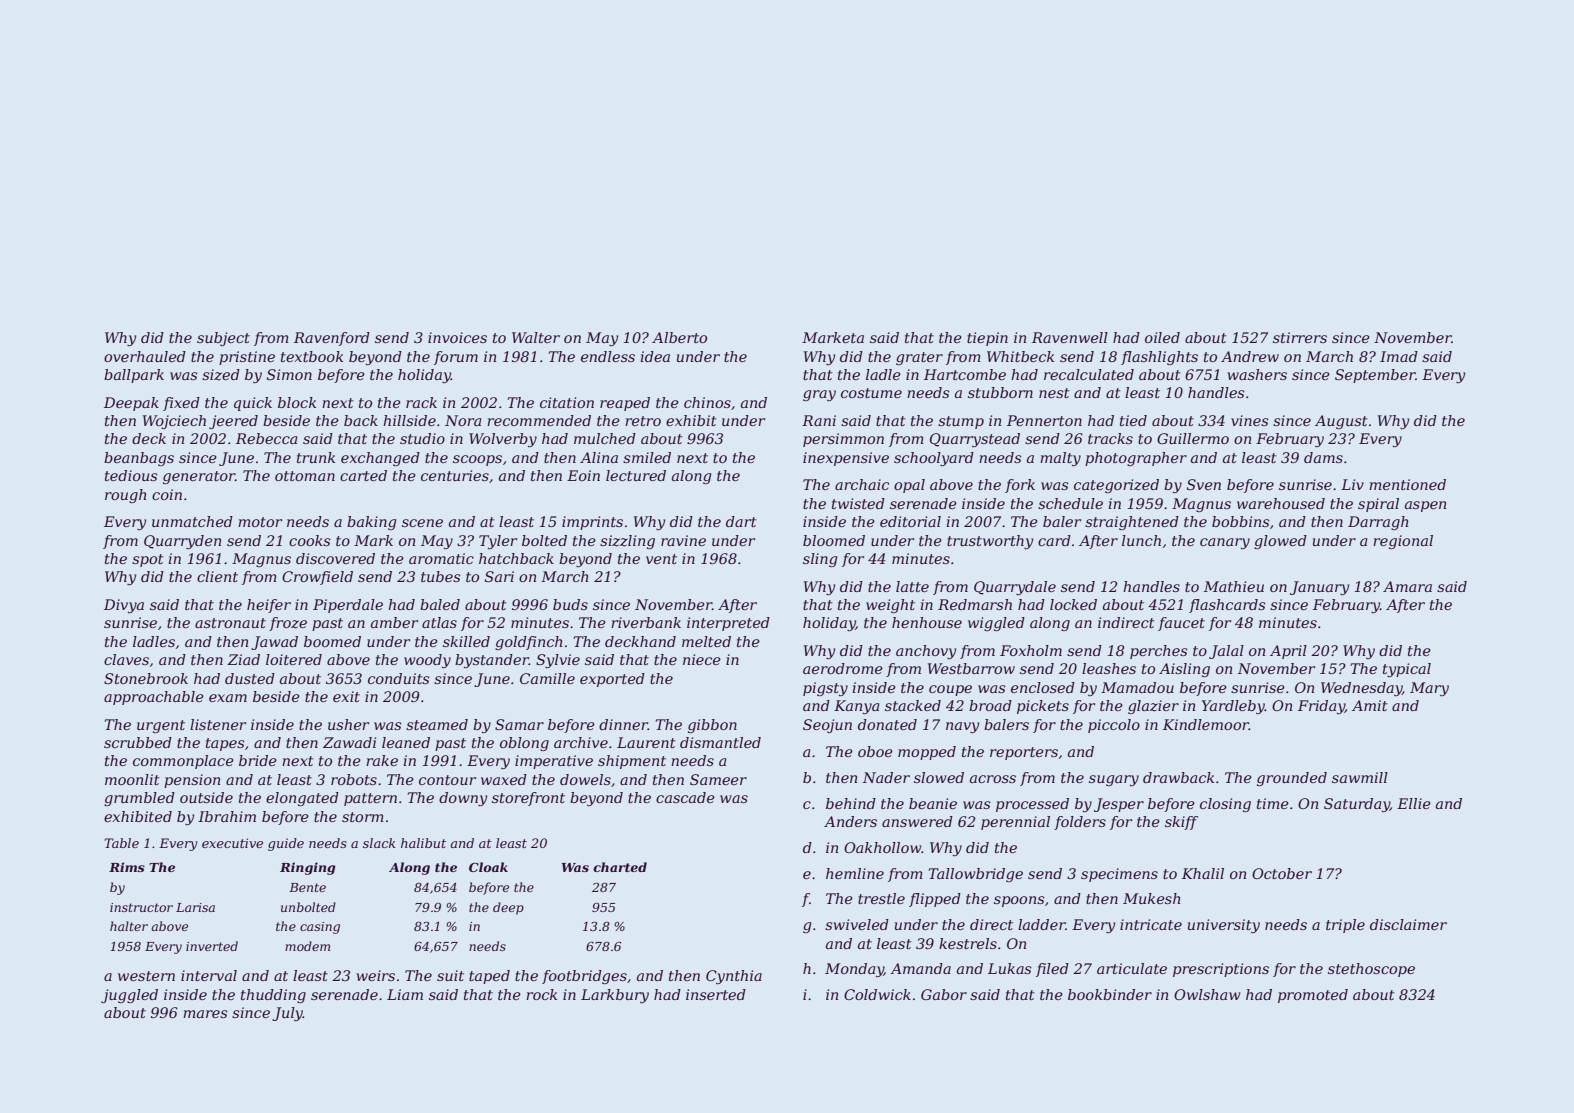 The image size is (1574, 1113). I want to click on Amara, so click(1407, 586).
